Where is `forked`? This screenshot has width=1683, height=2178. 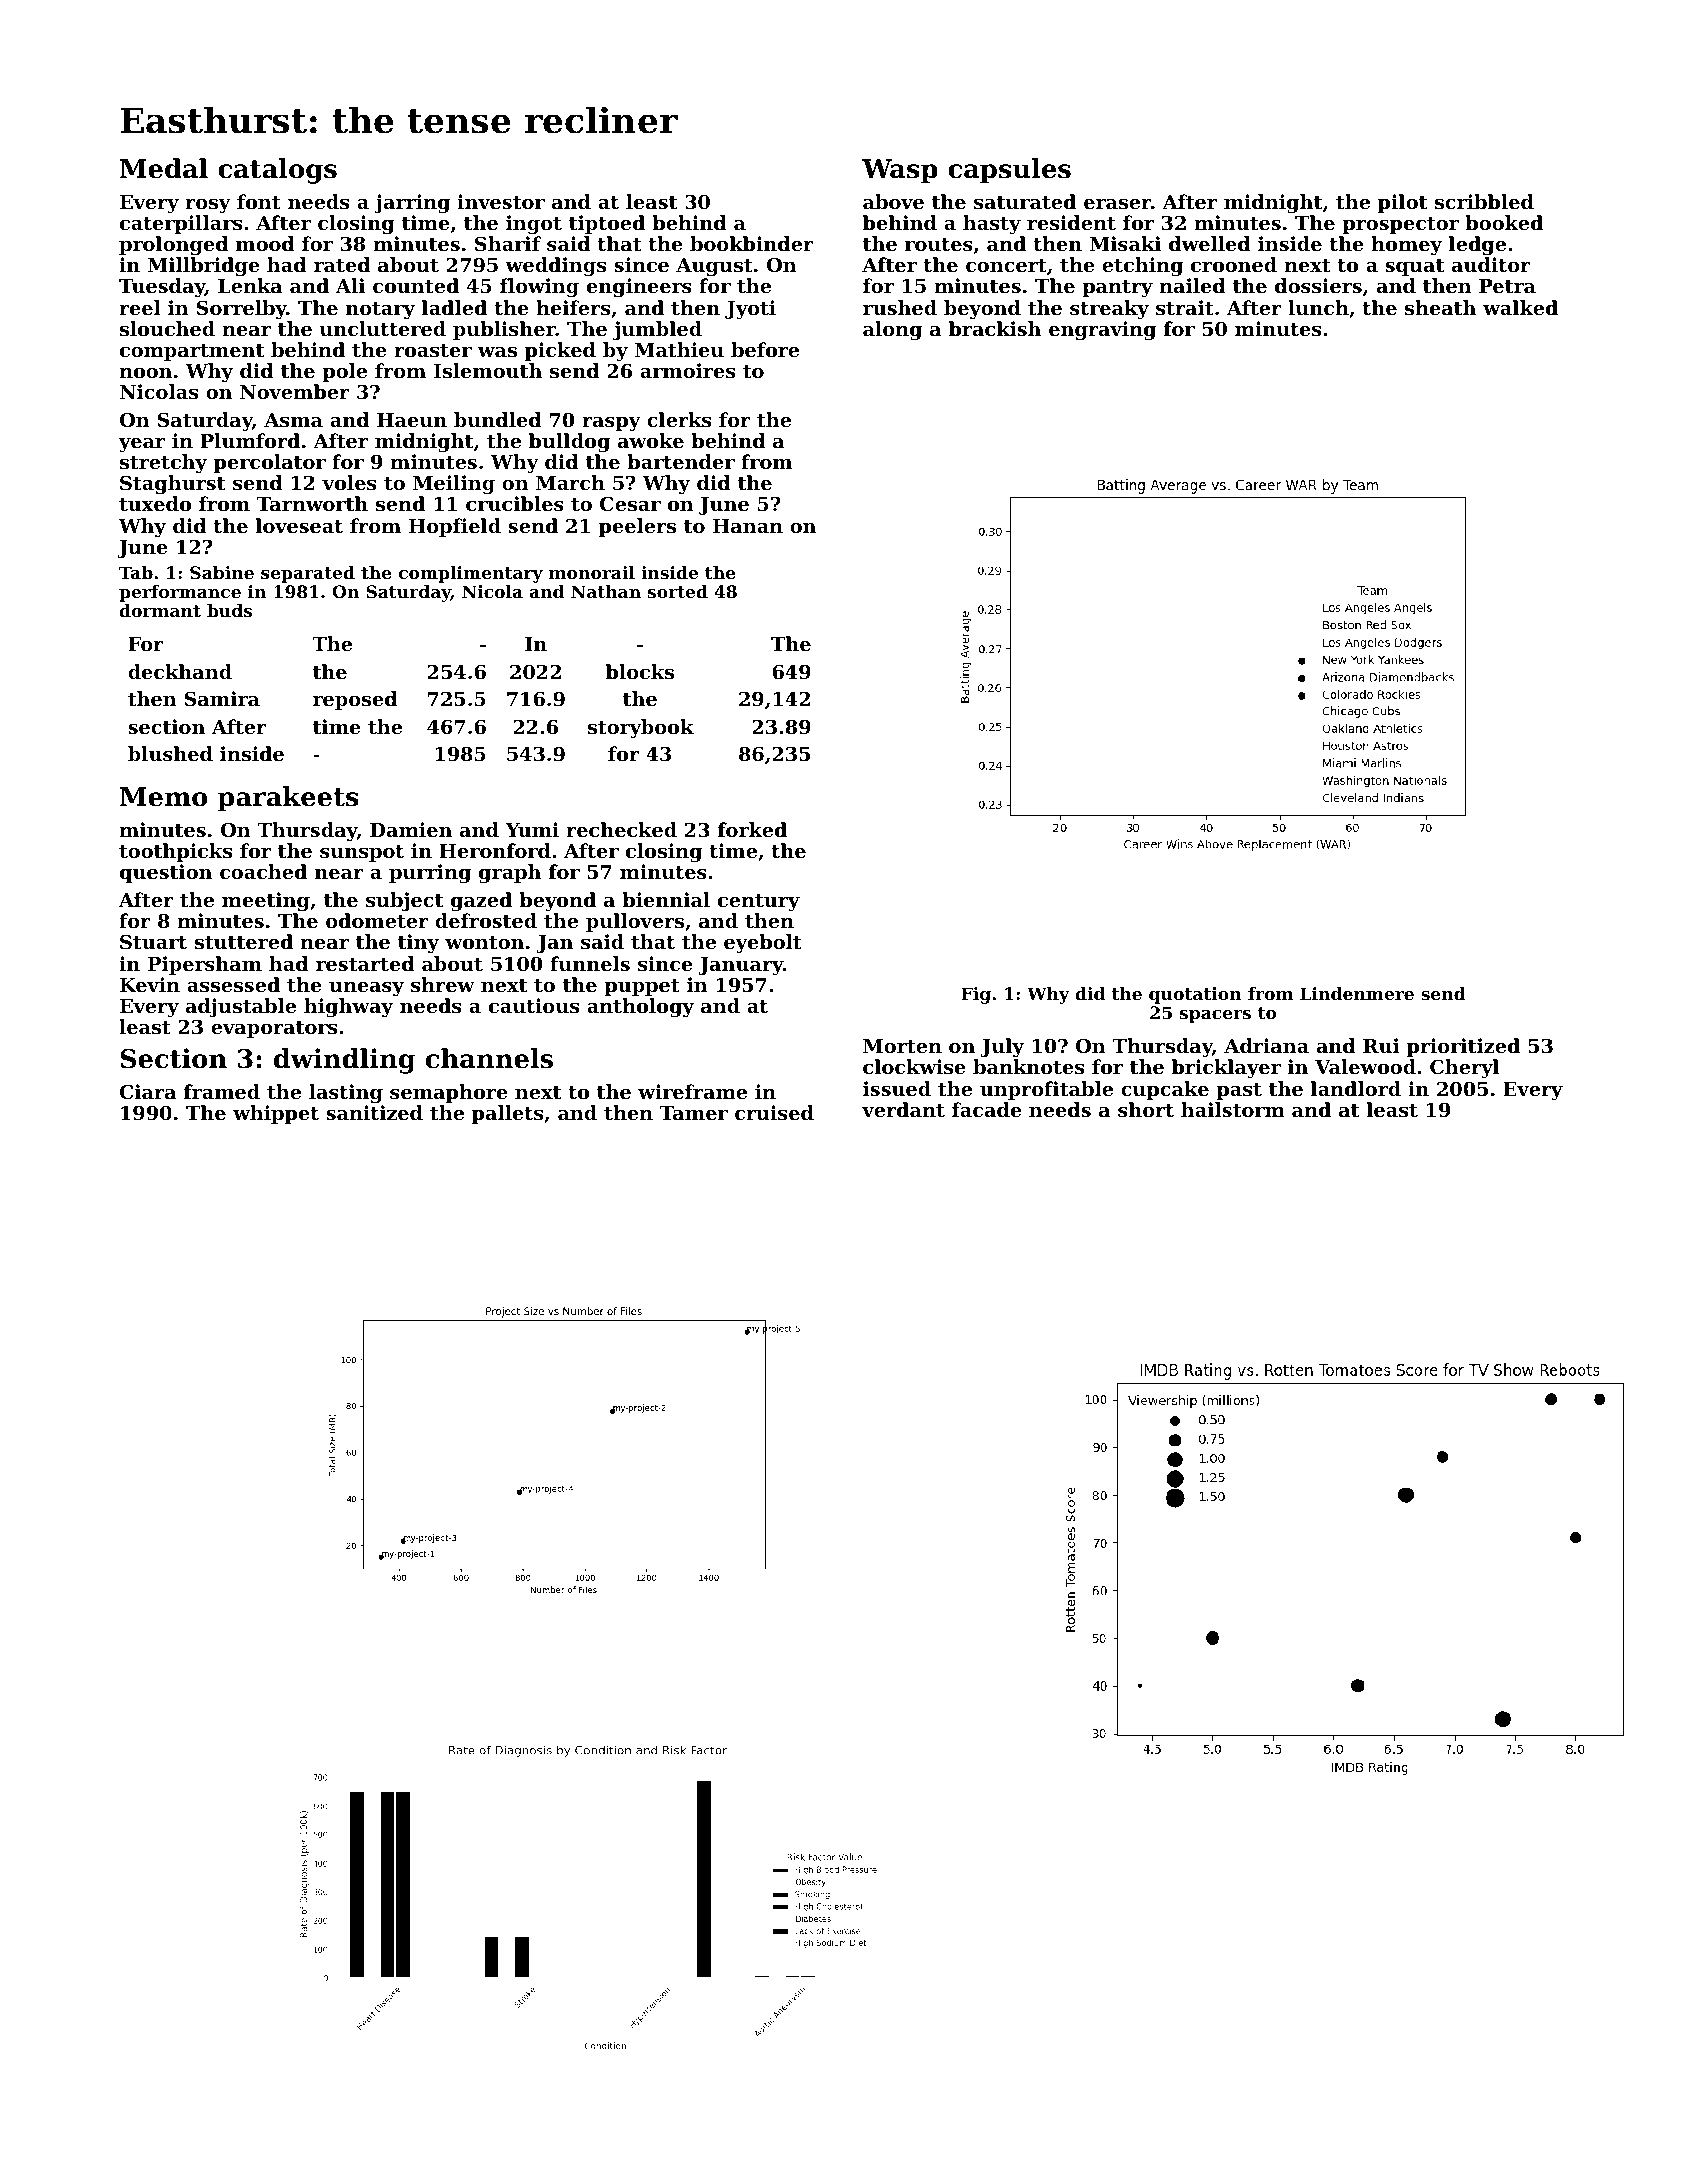 forked is located at coordinates (752, 829).
